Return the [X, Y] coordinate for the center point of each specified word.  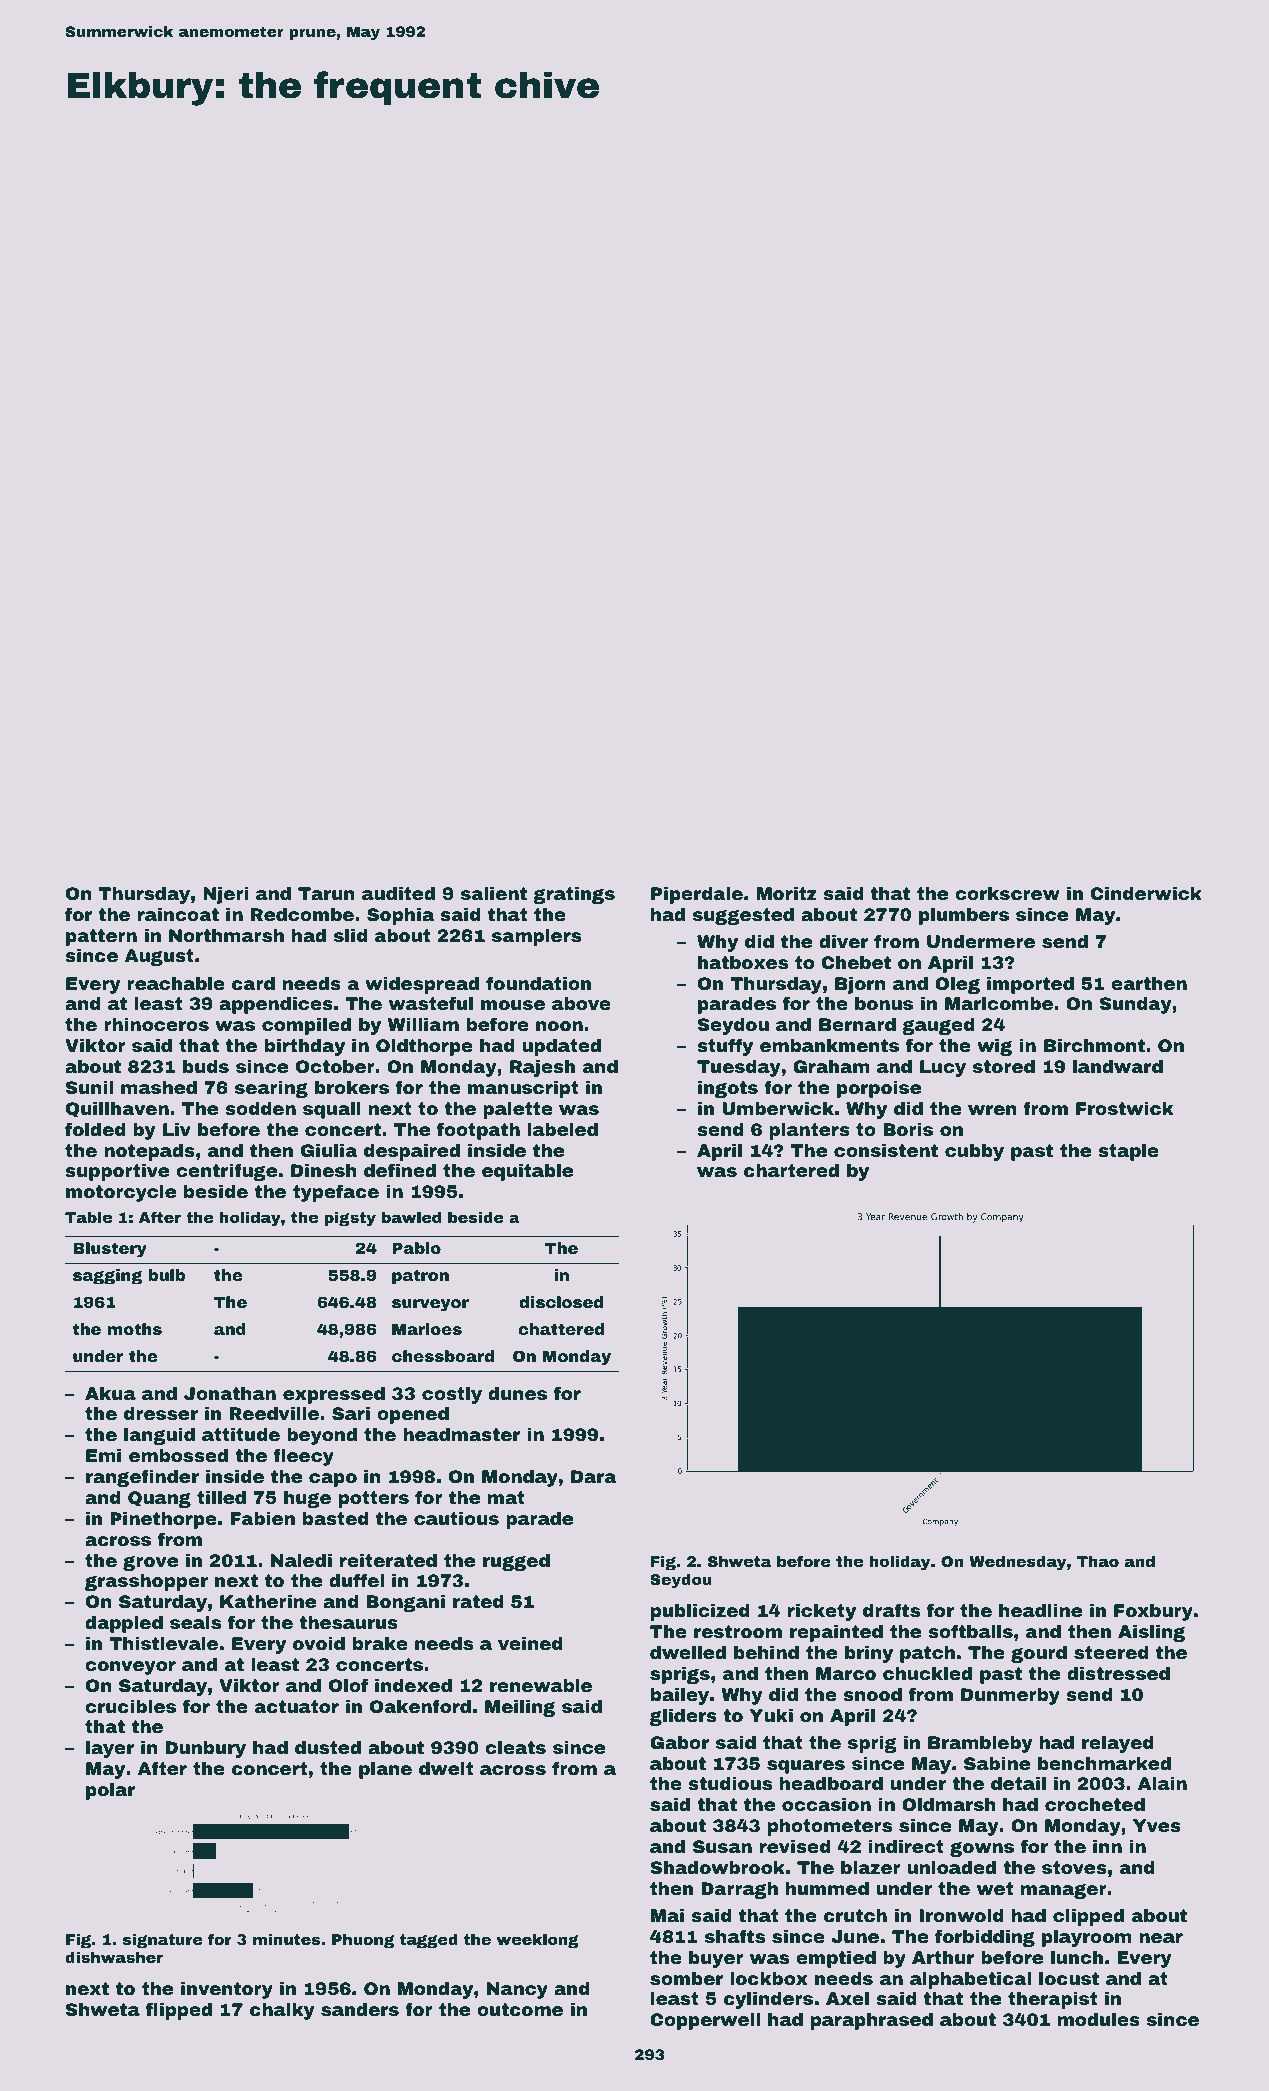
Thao [1098, 1561]
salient [494, 893]
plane [385, 1770]
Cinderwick [1146, 893]
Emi [103, 1455]
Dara [594, 1476]
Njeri [226, 895]
